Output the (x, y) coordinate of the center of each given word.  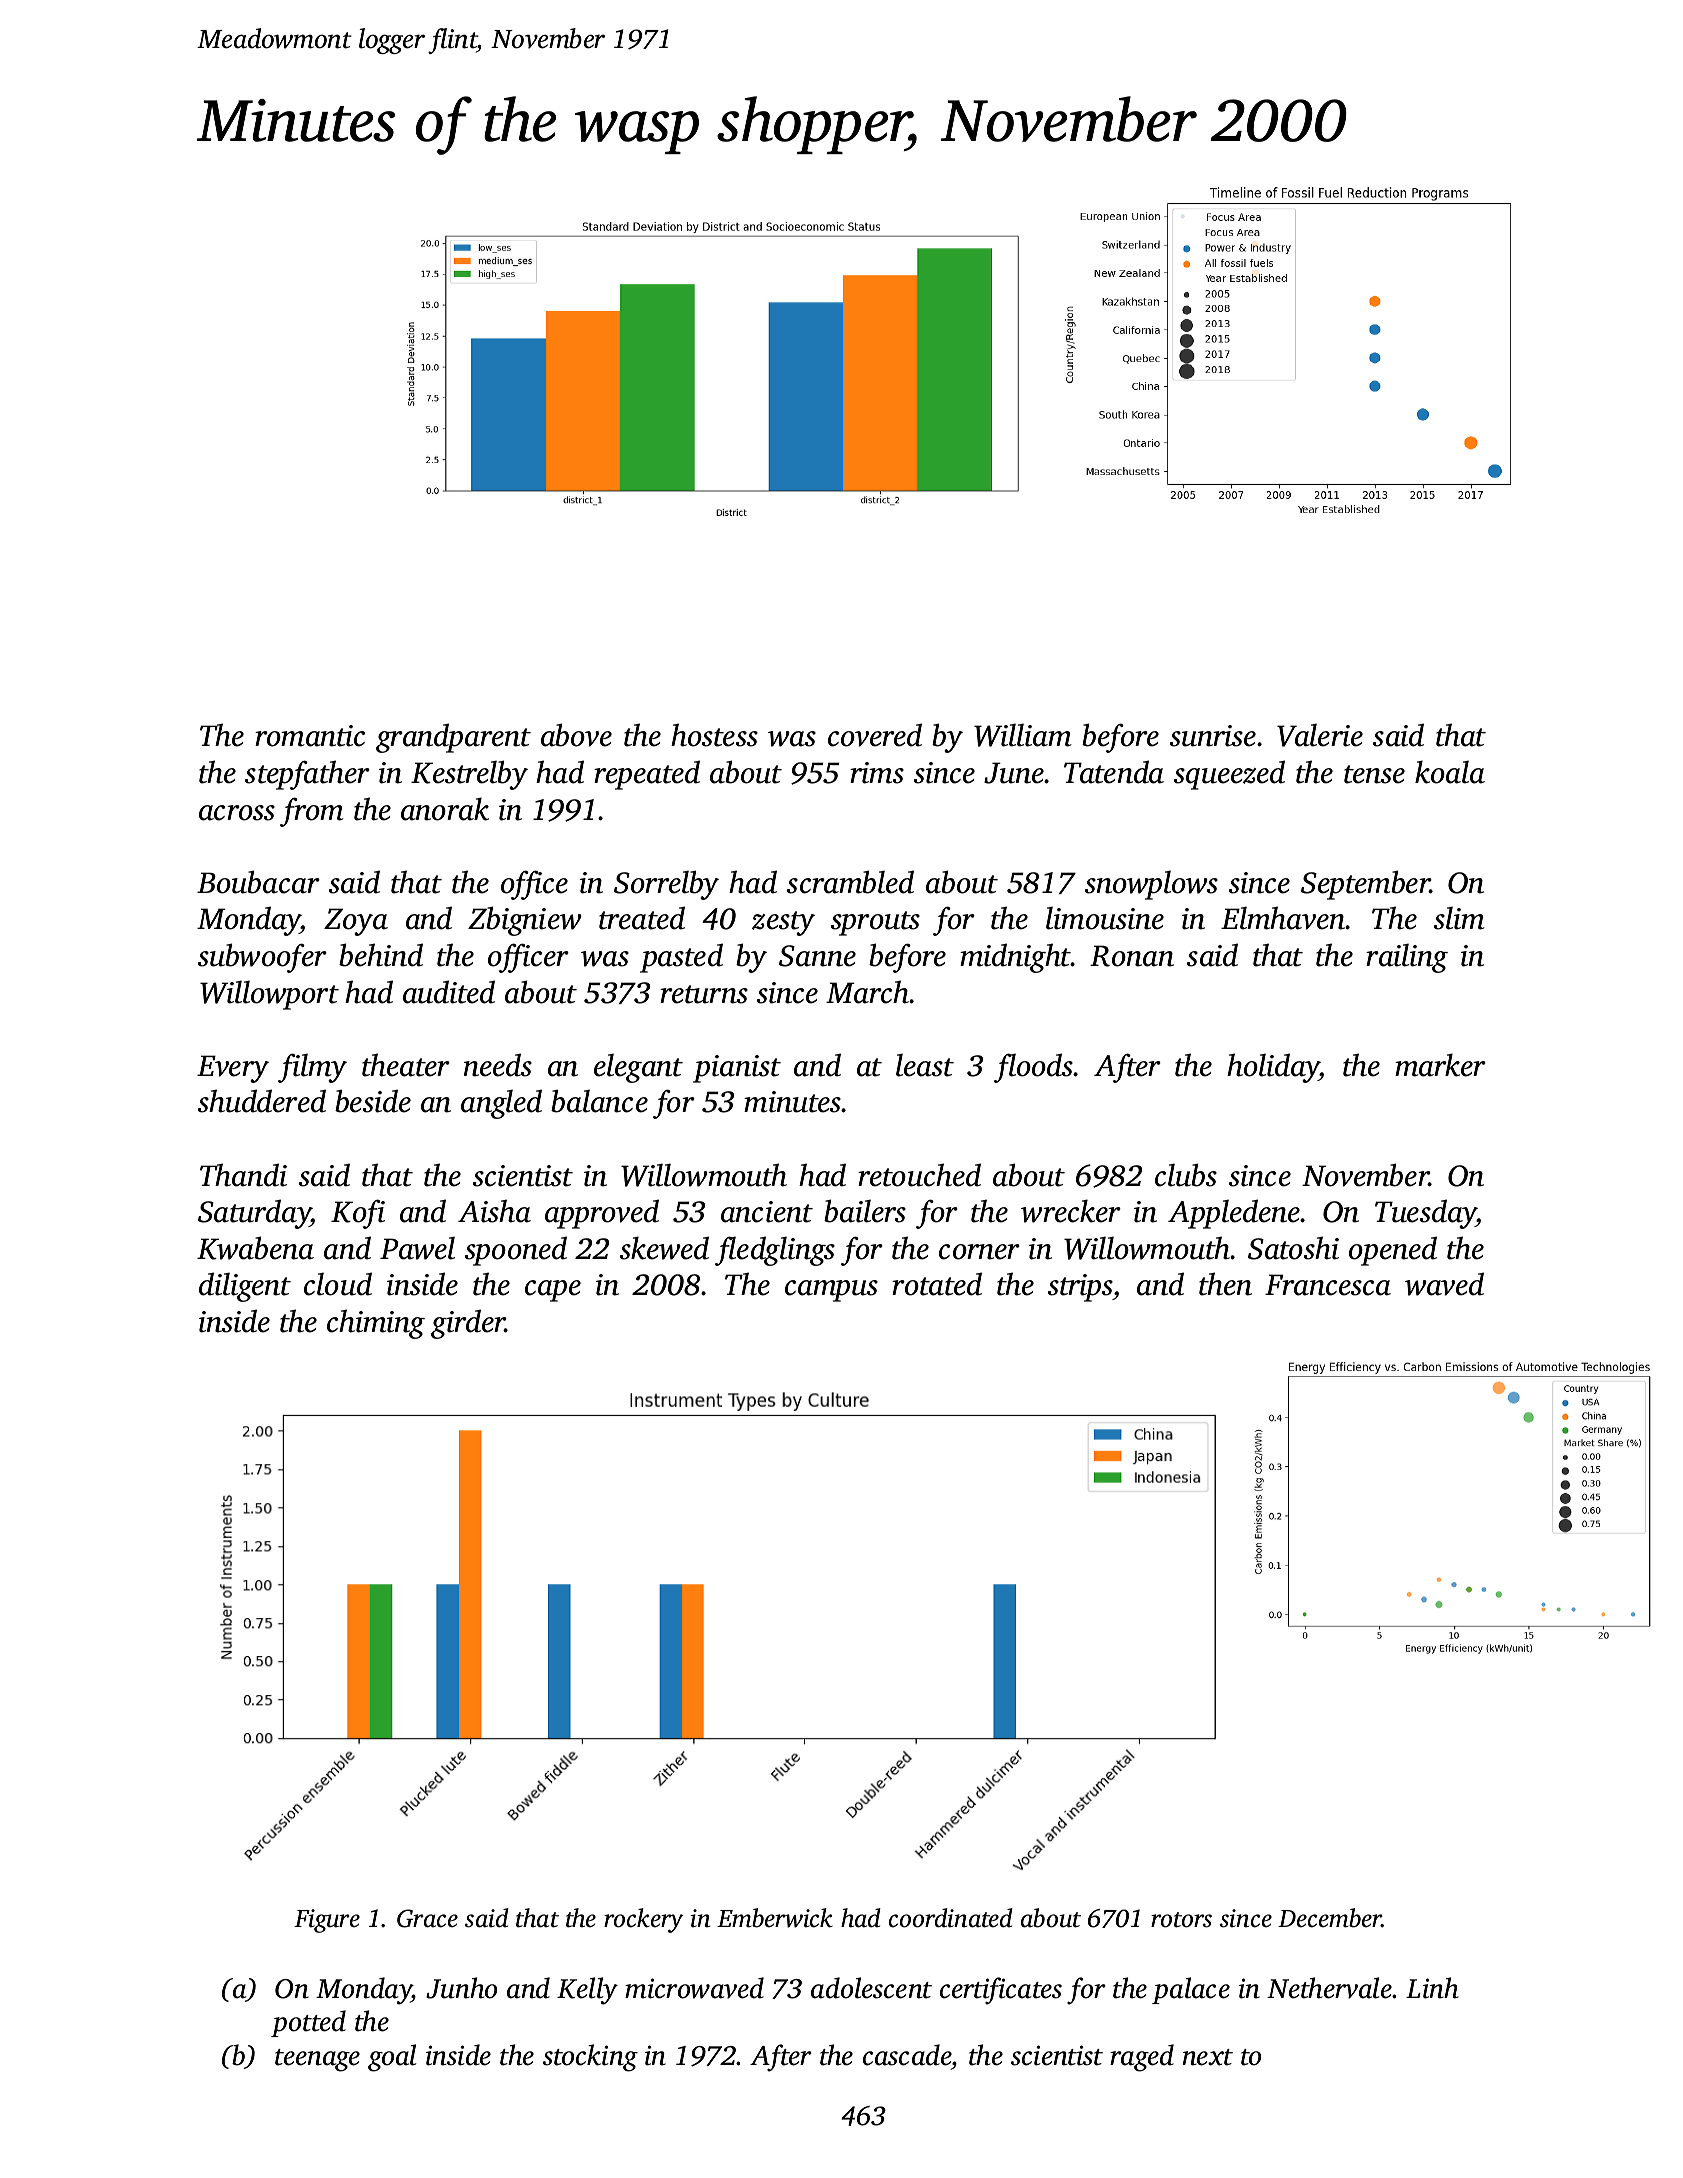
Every (233, 1069)
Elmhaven (1283, 918)
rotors (1181, 1920)
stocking (590, 2058)
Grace (427, 1918)
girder (468, 1324)
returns (704, 994)
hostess (714, 735)
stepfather (307, 775)
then (1225, 1284)
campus (831, 1291)
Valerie (1320, 735)
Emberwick (775, 1918)
